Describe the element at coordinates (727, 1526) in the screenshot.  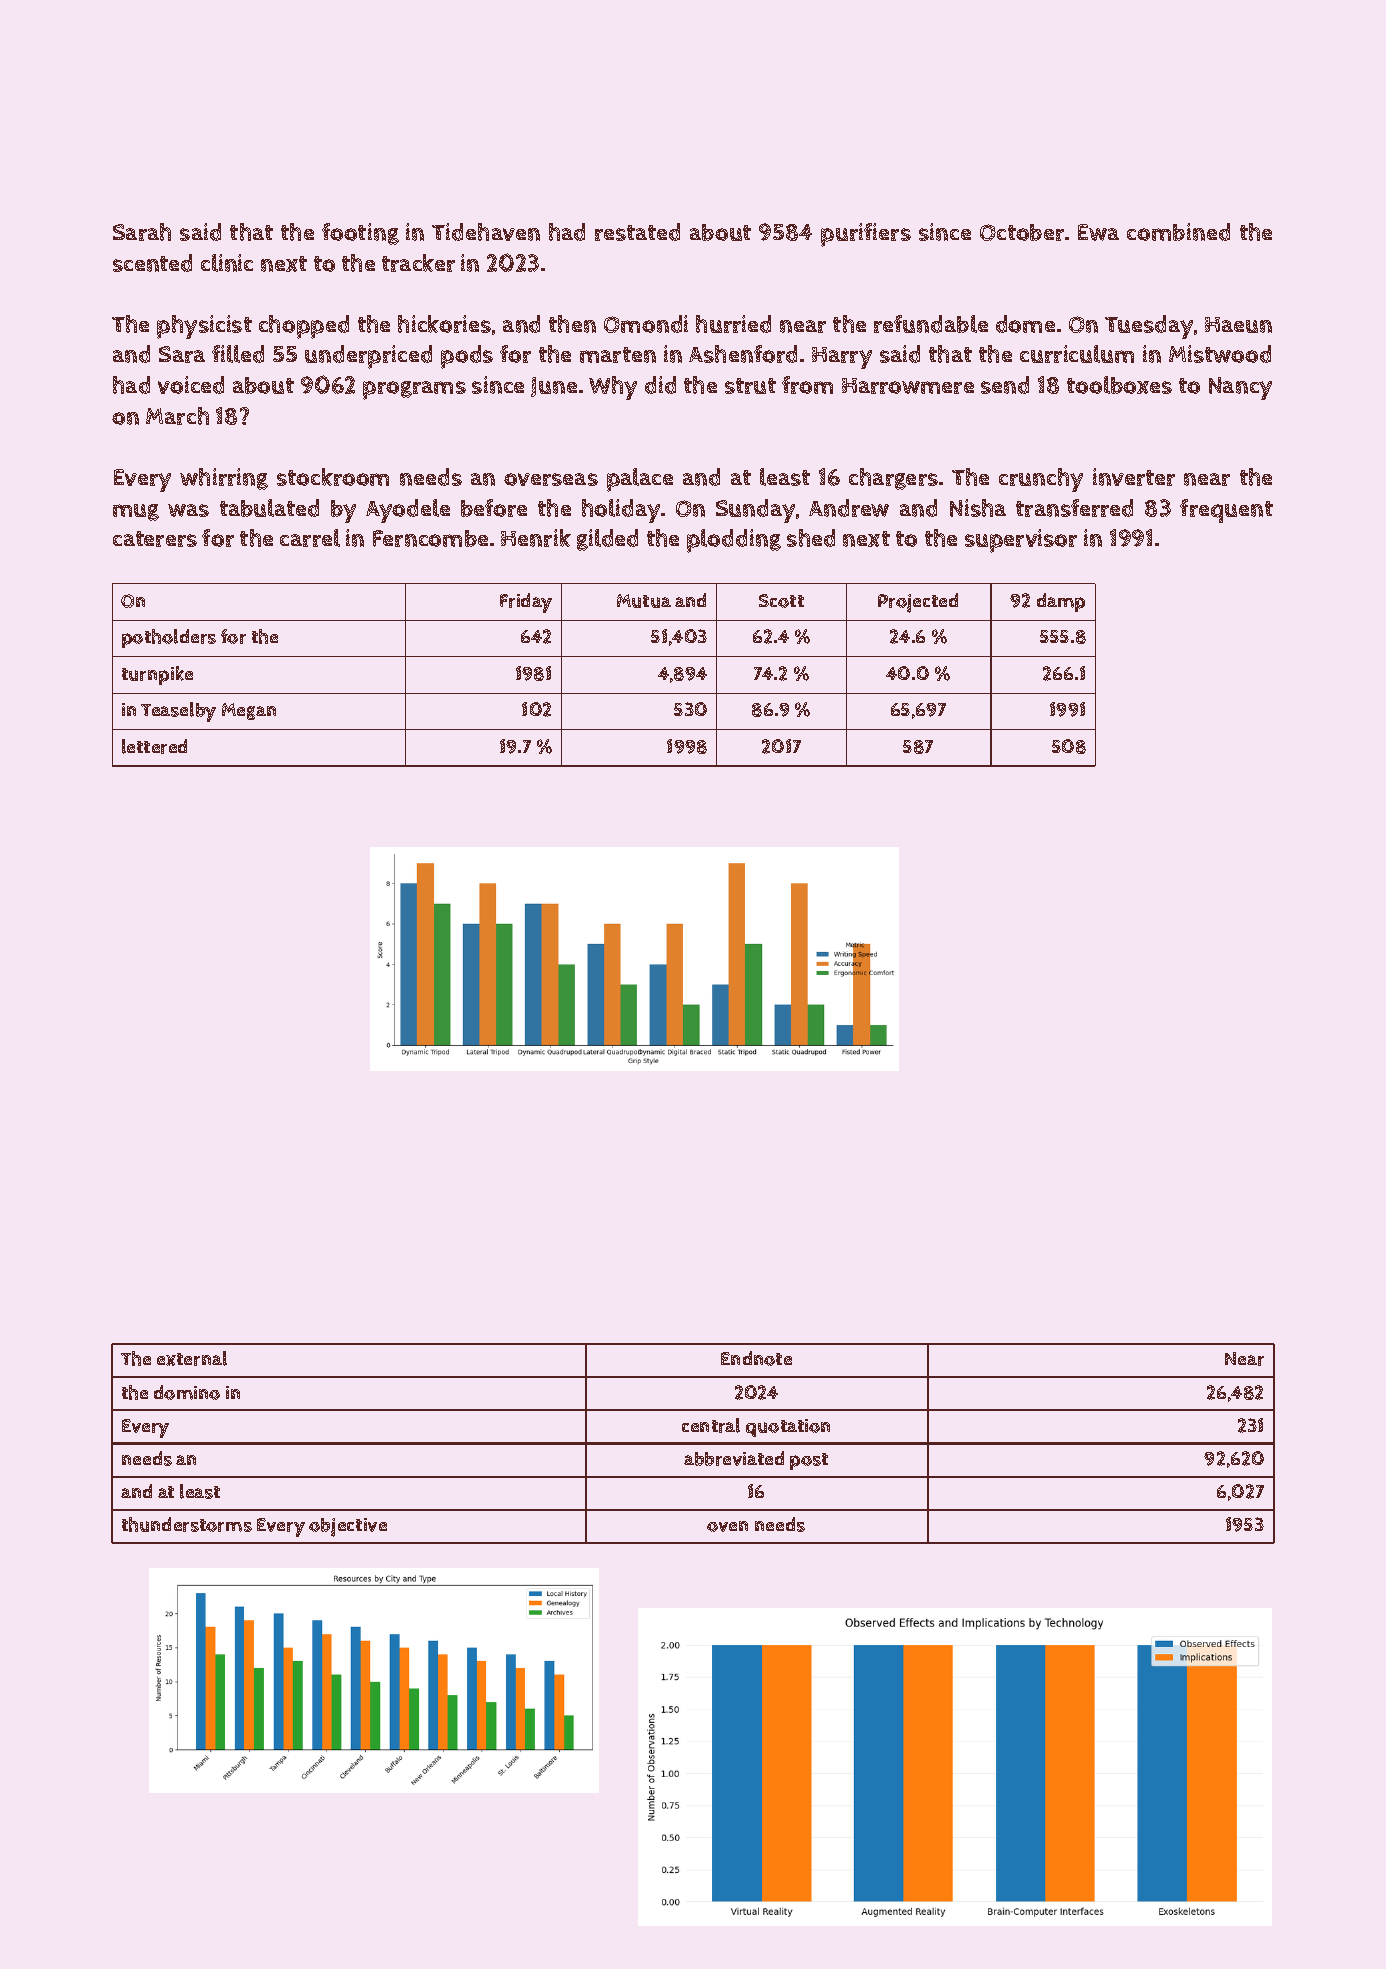
I see `oven` at that location.
